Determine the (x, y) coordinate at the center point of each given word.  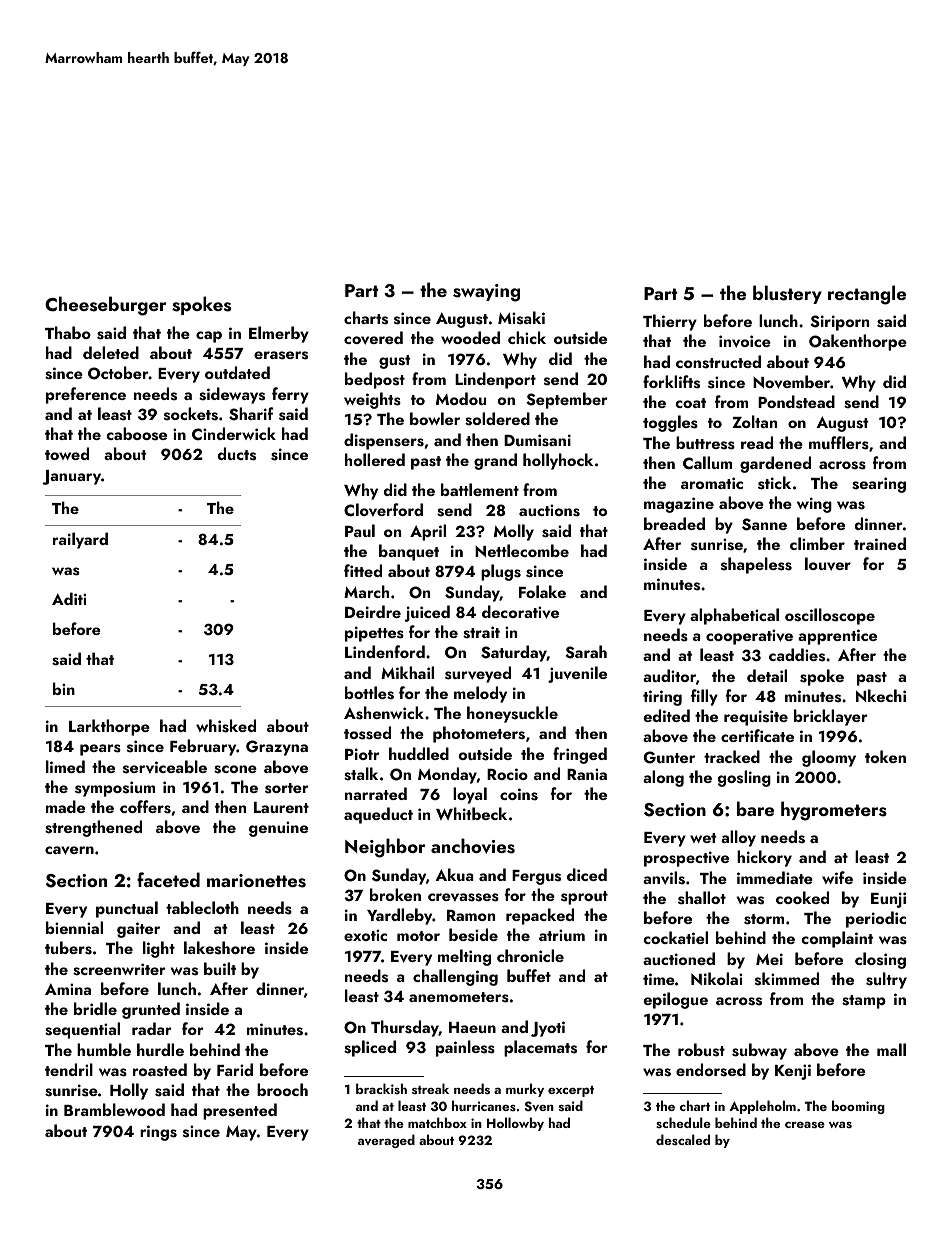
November (791, 382)
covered (373, 338)
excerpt (571, 1091)
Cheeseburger (105, 306)
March (366, 591)
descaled (683, 1139)
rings (158, 1133)
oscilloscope (830, 616)
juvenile (577, 674)
